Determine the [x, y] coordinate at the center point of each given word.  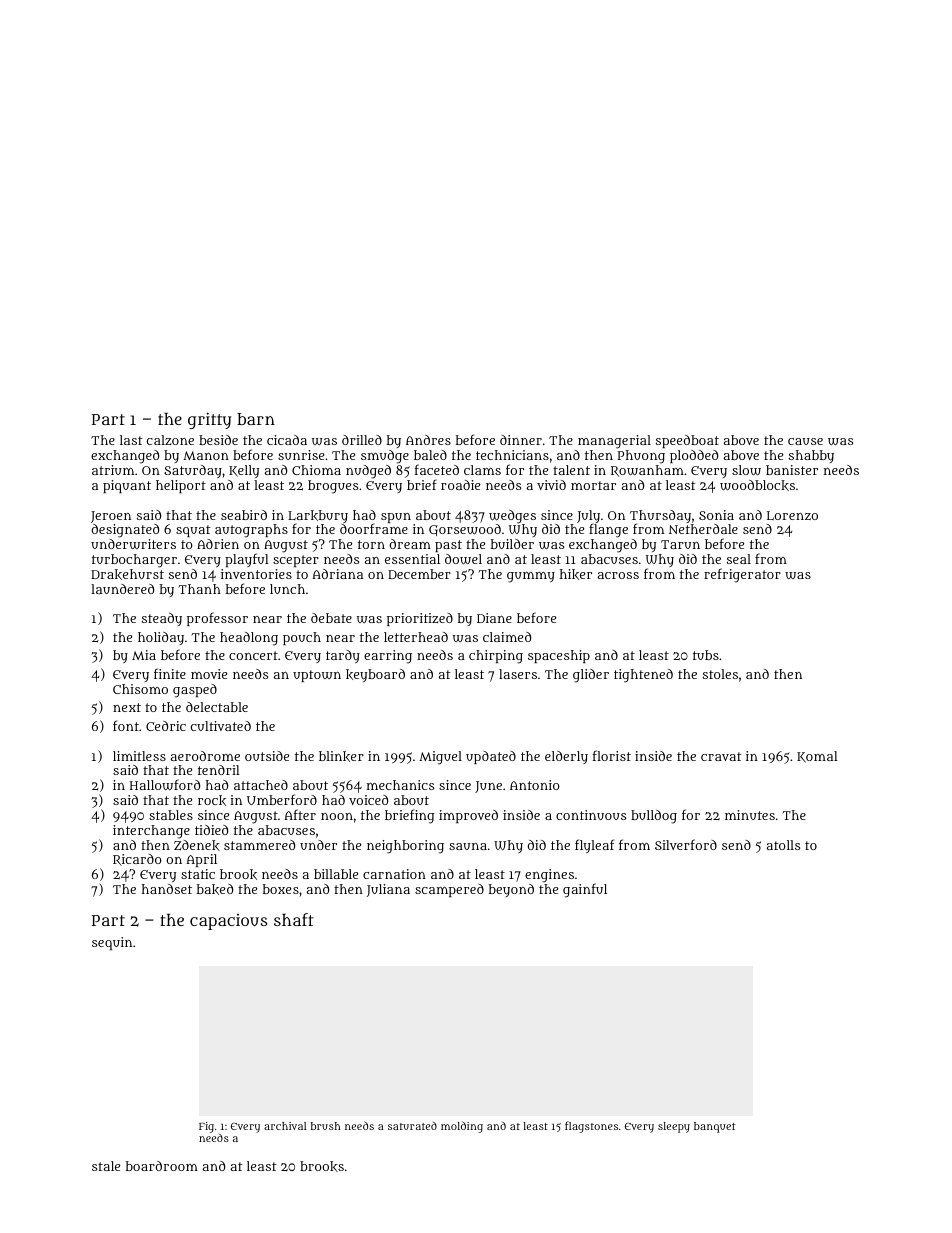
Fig [206, 1127]
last [131, 440]
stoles [720, 674]
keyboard [375, 675]
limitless [139, 756]
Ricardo [137, 860]
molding [462, 1127]
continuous [591, 815]
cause [805, 441]
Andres [428, 440]
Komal [817, 757]
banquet [715, 1127]
